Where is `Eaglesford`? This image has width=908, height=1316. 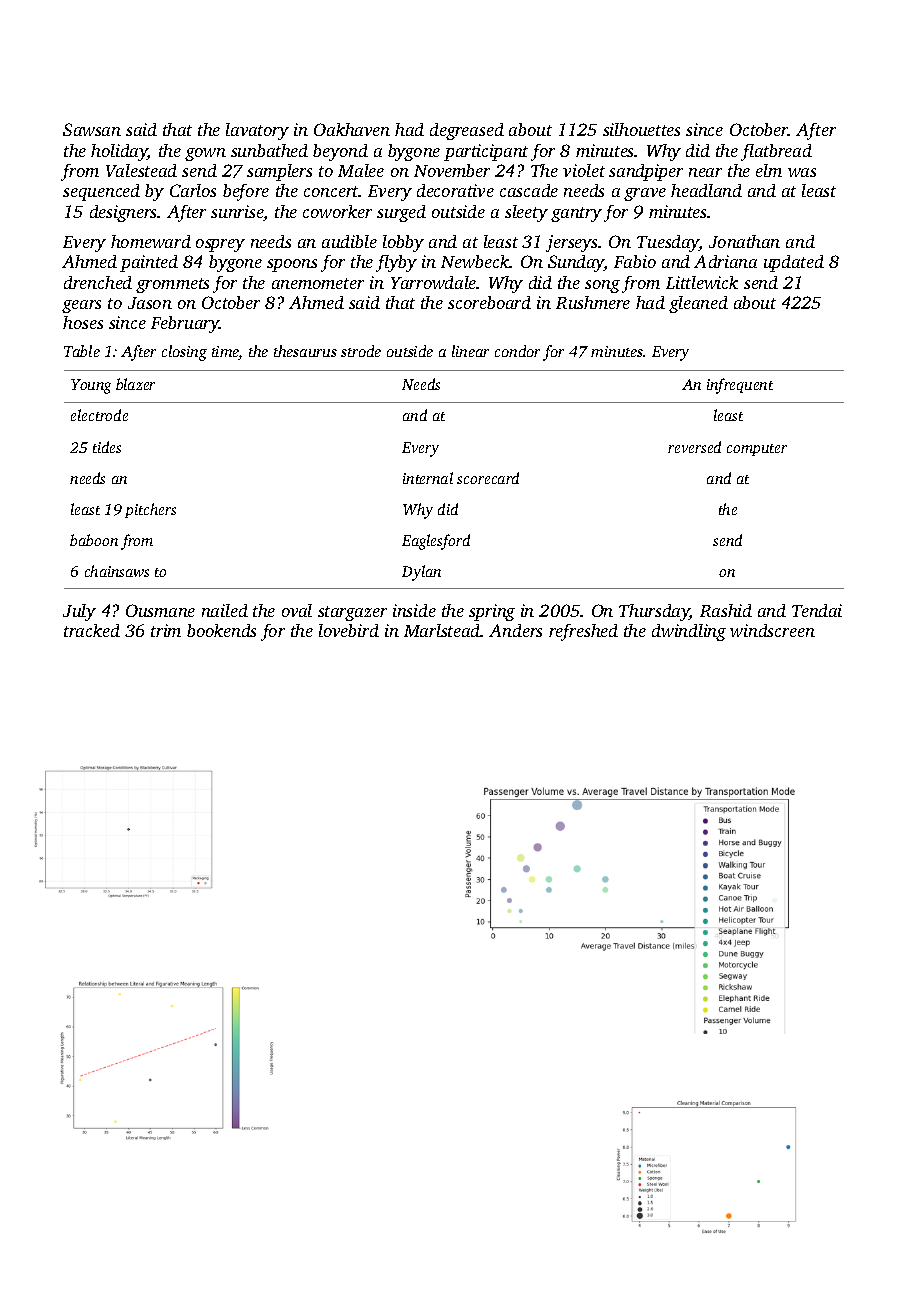
Eaglesford is located at coordinates (436, 542).
